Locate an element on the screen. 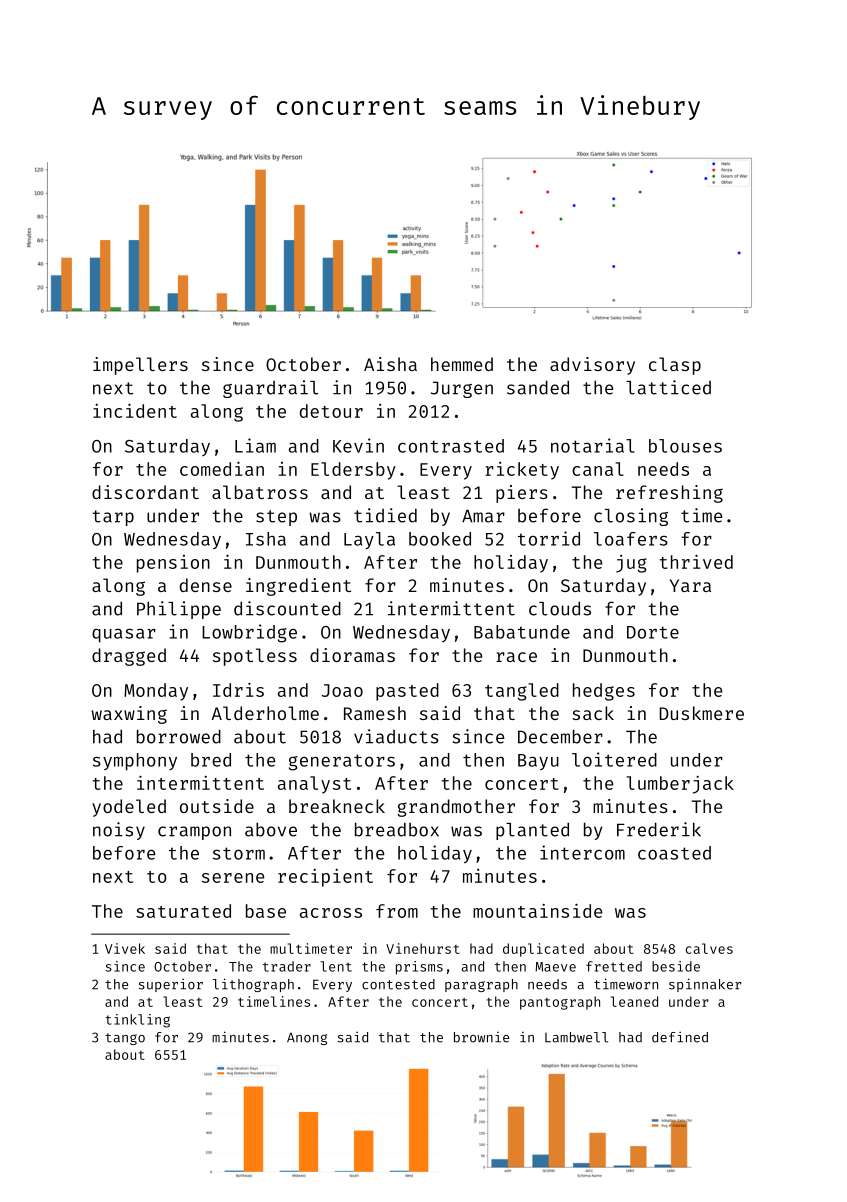 The image size is (847, 1202). comedian is located at coordinates (222, 468).
